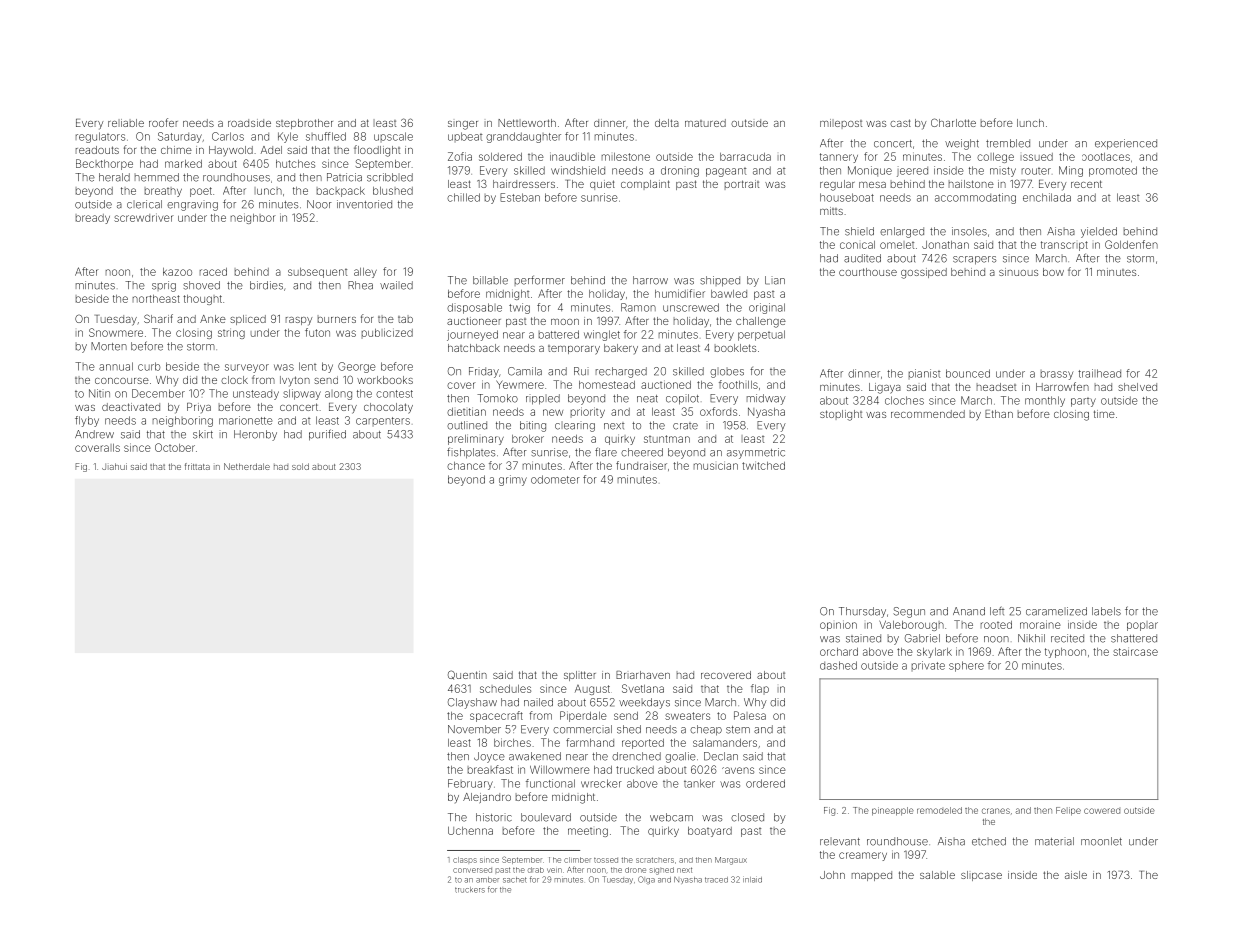  I want to click on Segun, so click(909, 612).
